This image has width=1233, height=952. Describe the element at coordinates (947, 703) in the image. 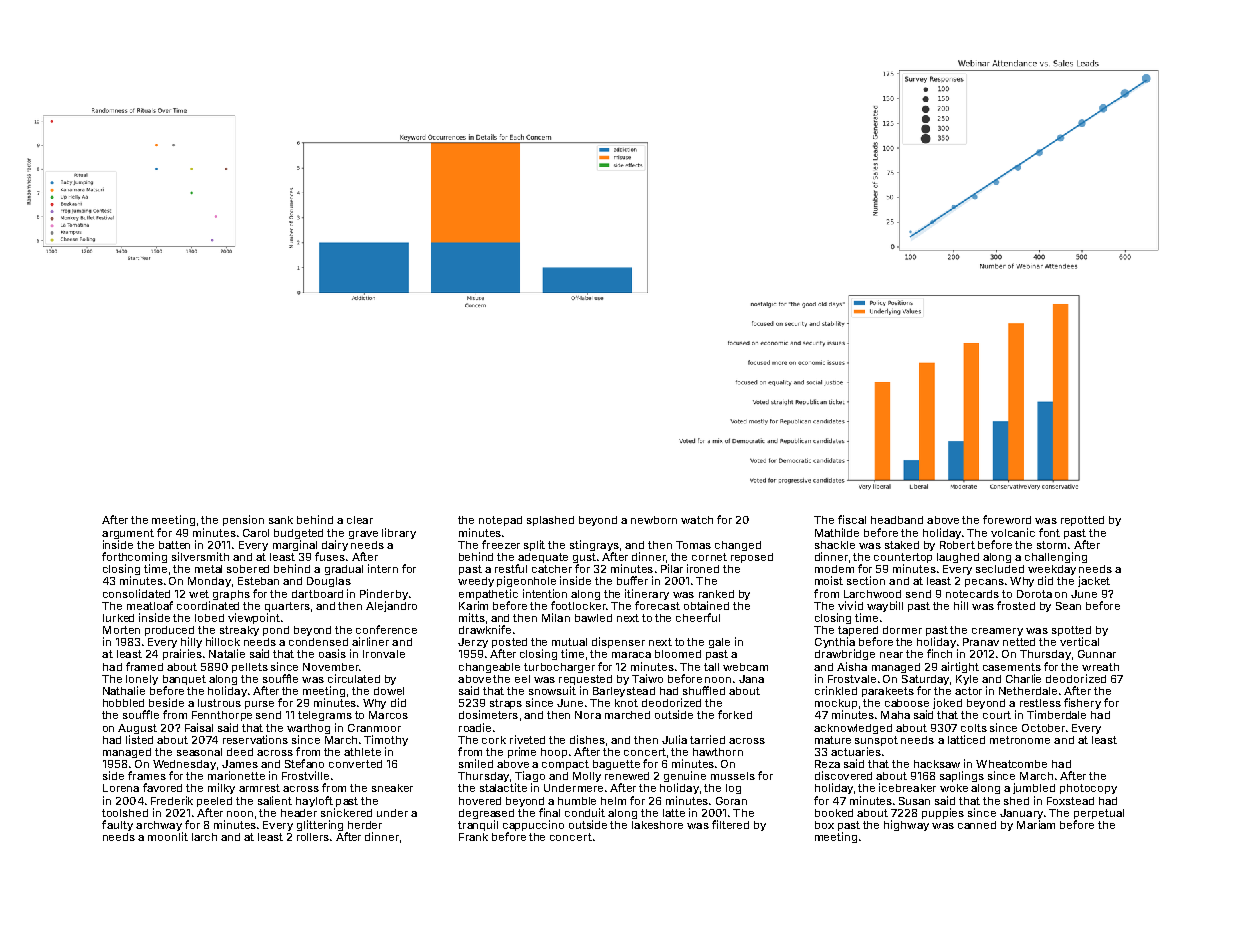

I see `joked` at that location.
